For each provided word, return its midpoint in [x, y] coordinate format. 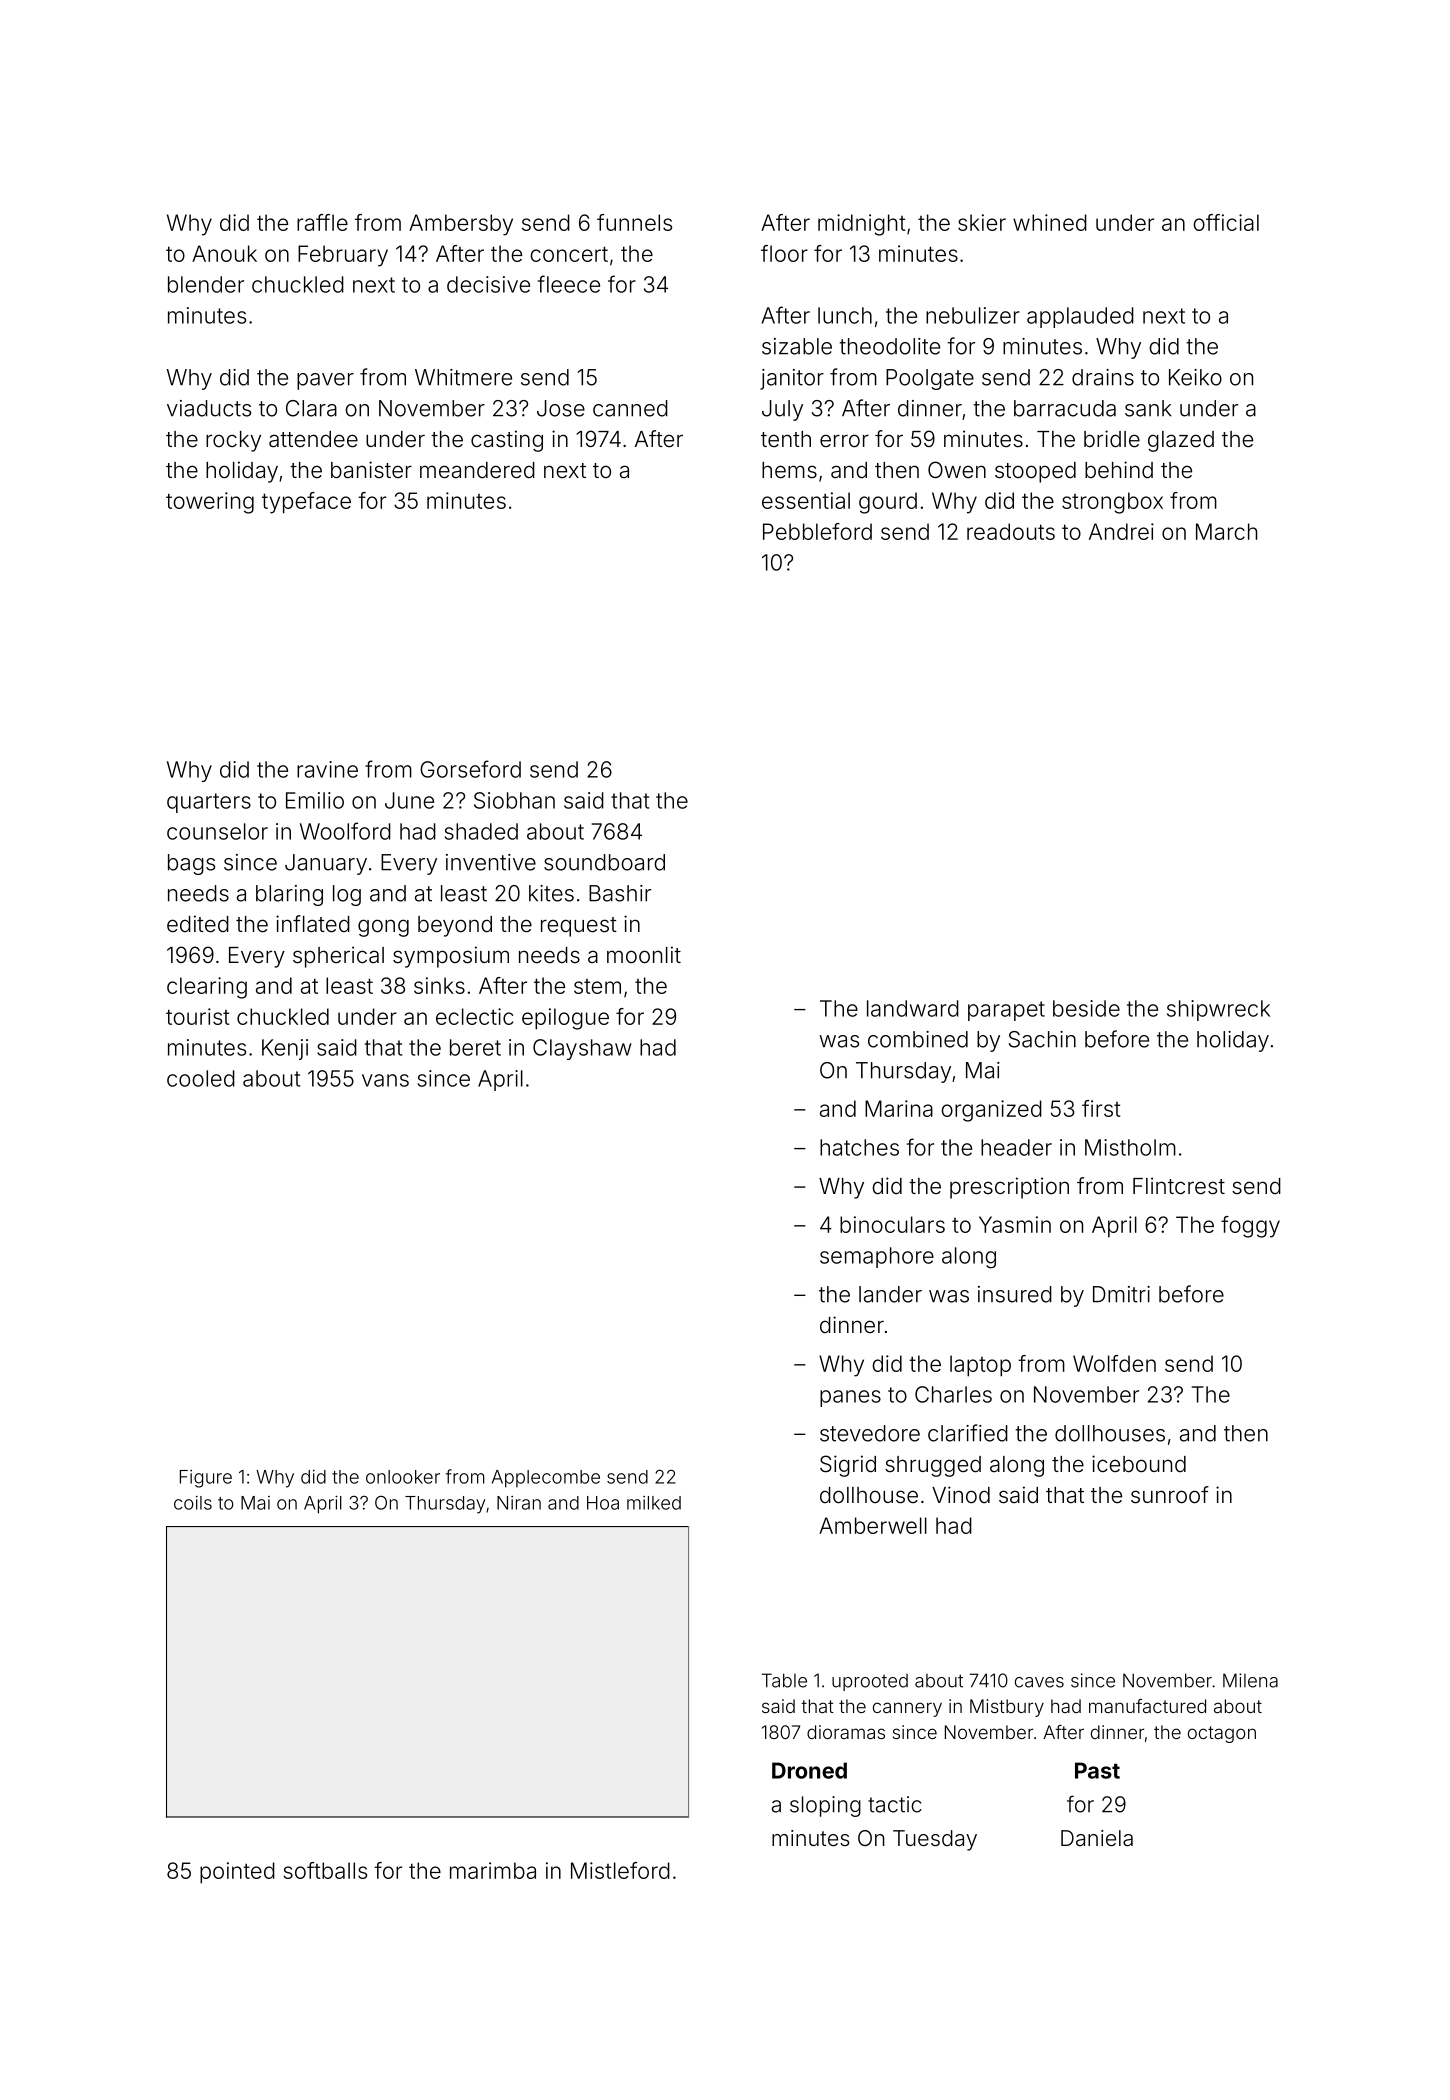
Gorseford [470, 769]
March [1226, 531]
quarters [209, 803]
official [1226, 222]
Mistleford [620, 1870]
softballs [325, 1870]
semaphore [877, 1257]
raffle [322, 222]
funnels [634, 222]
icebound [1139, 1464]
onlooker [403, 1477]
